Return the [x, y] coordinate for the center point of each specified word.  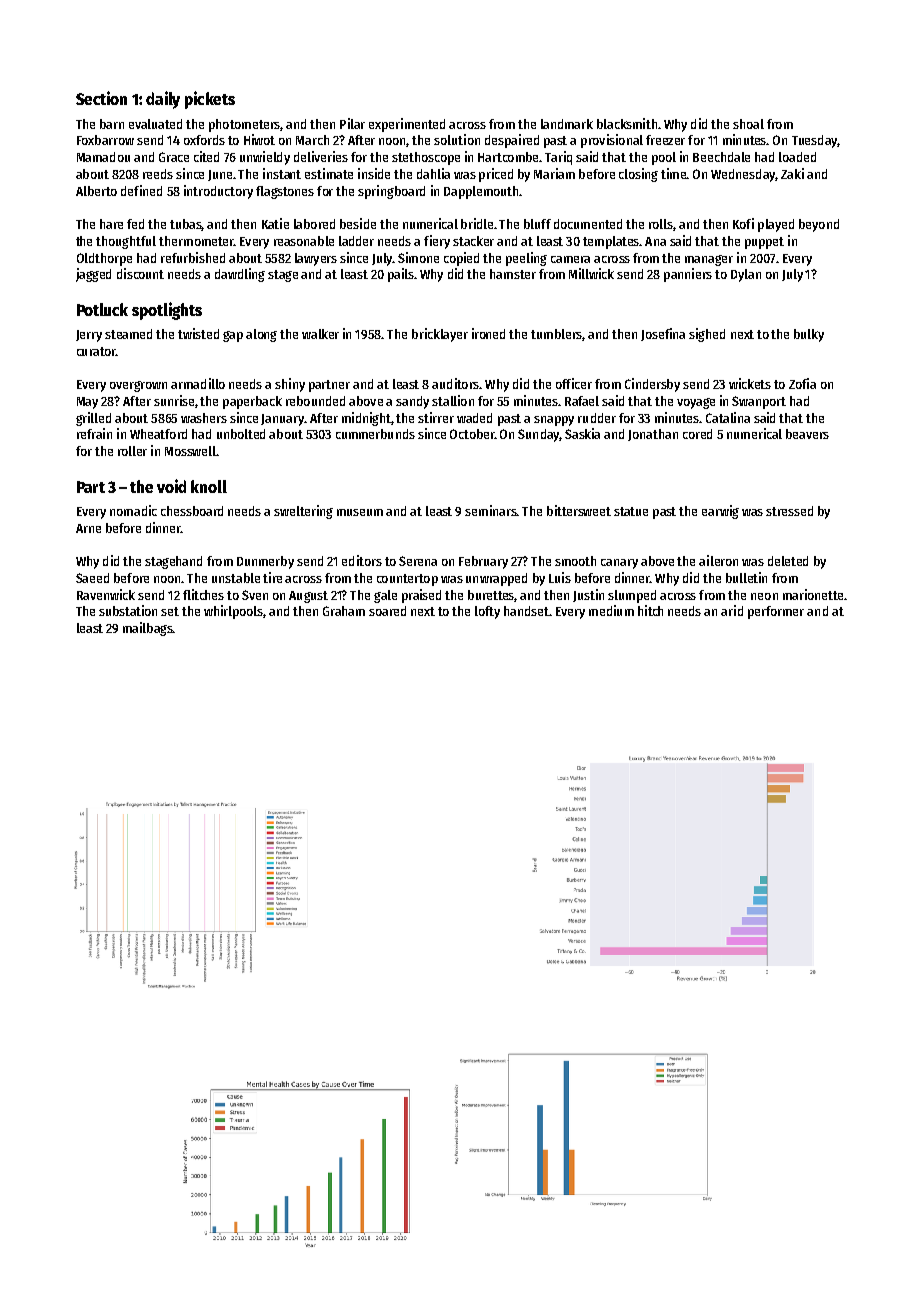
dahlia [433, 173]
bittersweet [579, 510]
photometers [244, 125]
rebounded [315, 401]
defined [141, 190]
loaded [797, 157]
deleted [788, 561]
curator [96, 351]
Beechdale [721, 157]
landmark [567, 124]
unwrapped [496, 579]
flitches [203, 594]
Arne [88, 528]
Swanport [759, 402]
